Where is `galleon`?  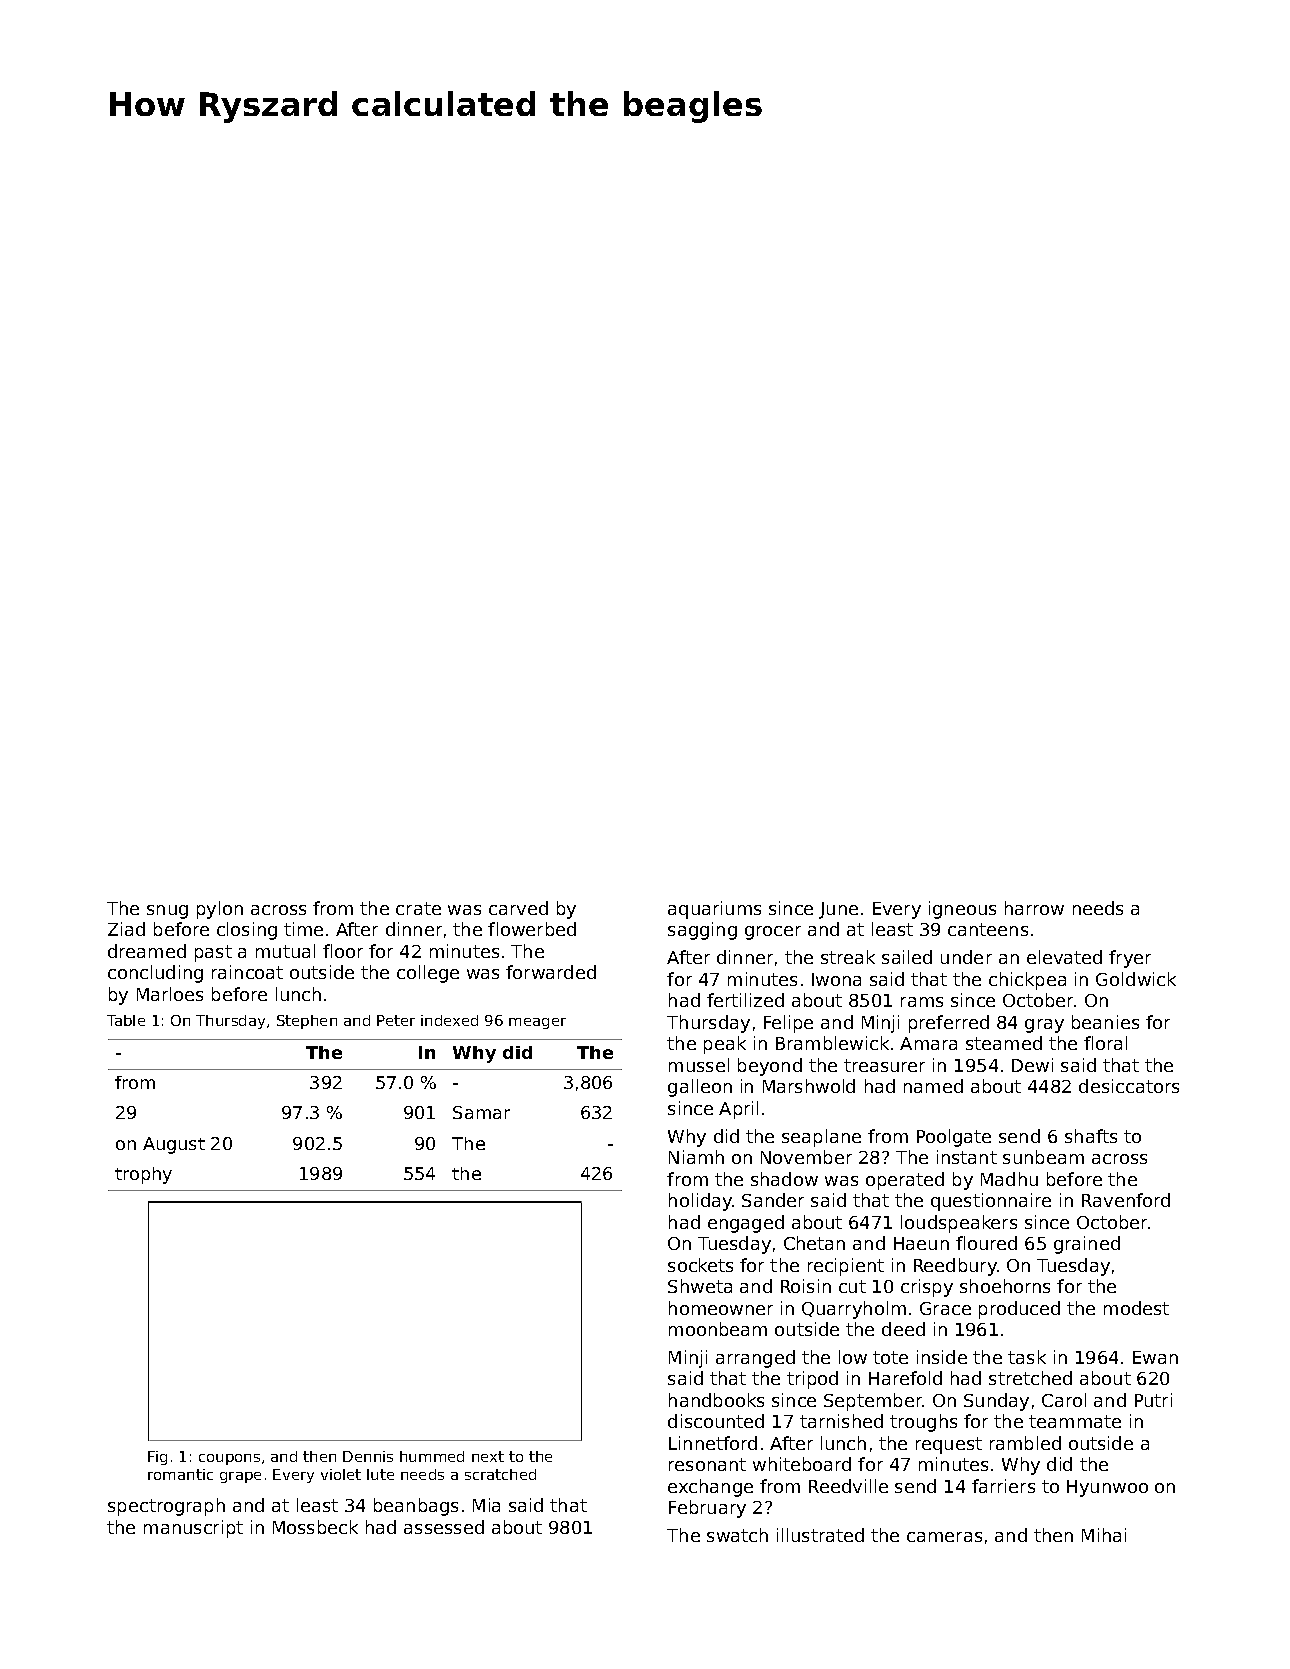
galleon is located at coordinates (700, 1088).
